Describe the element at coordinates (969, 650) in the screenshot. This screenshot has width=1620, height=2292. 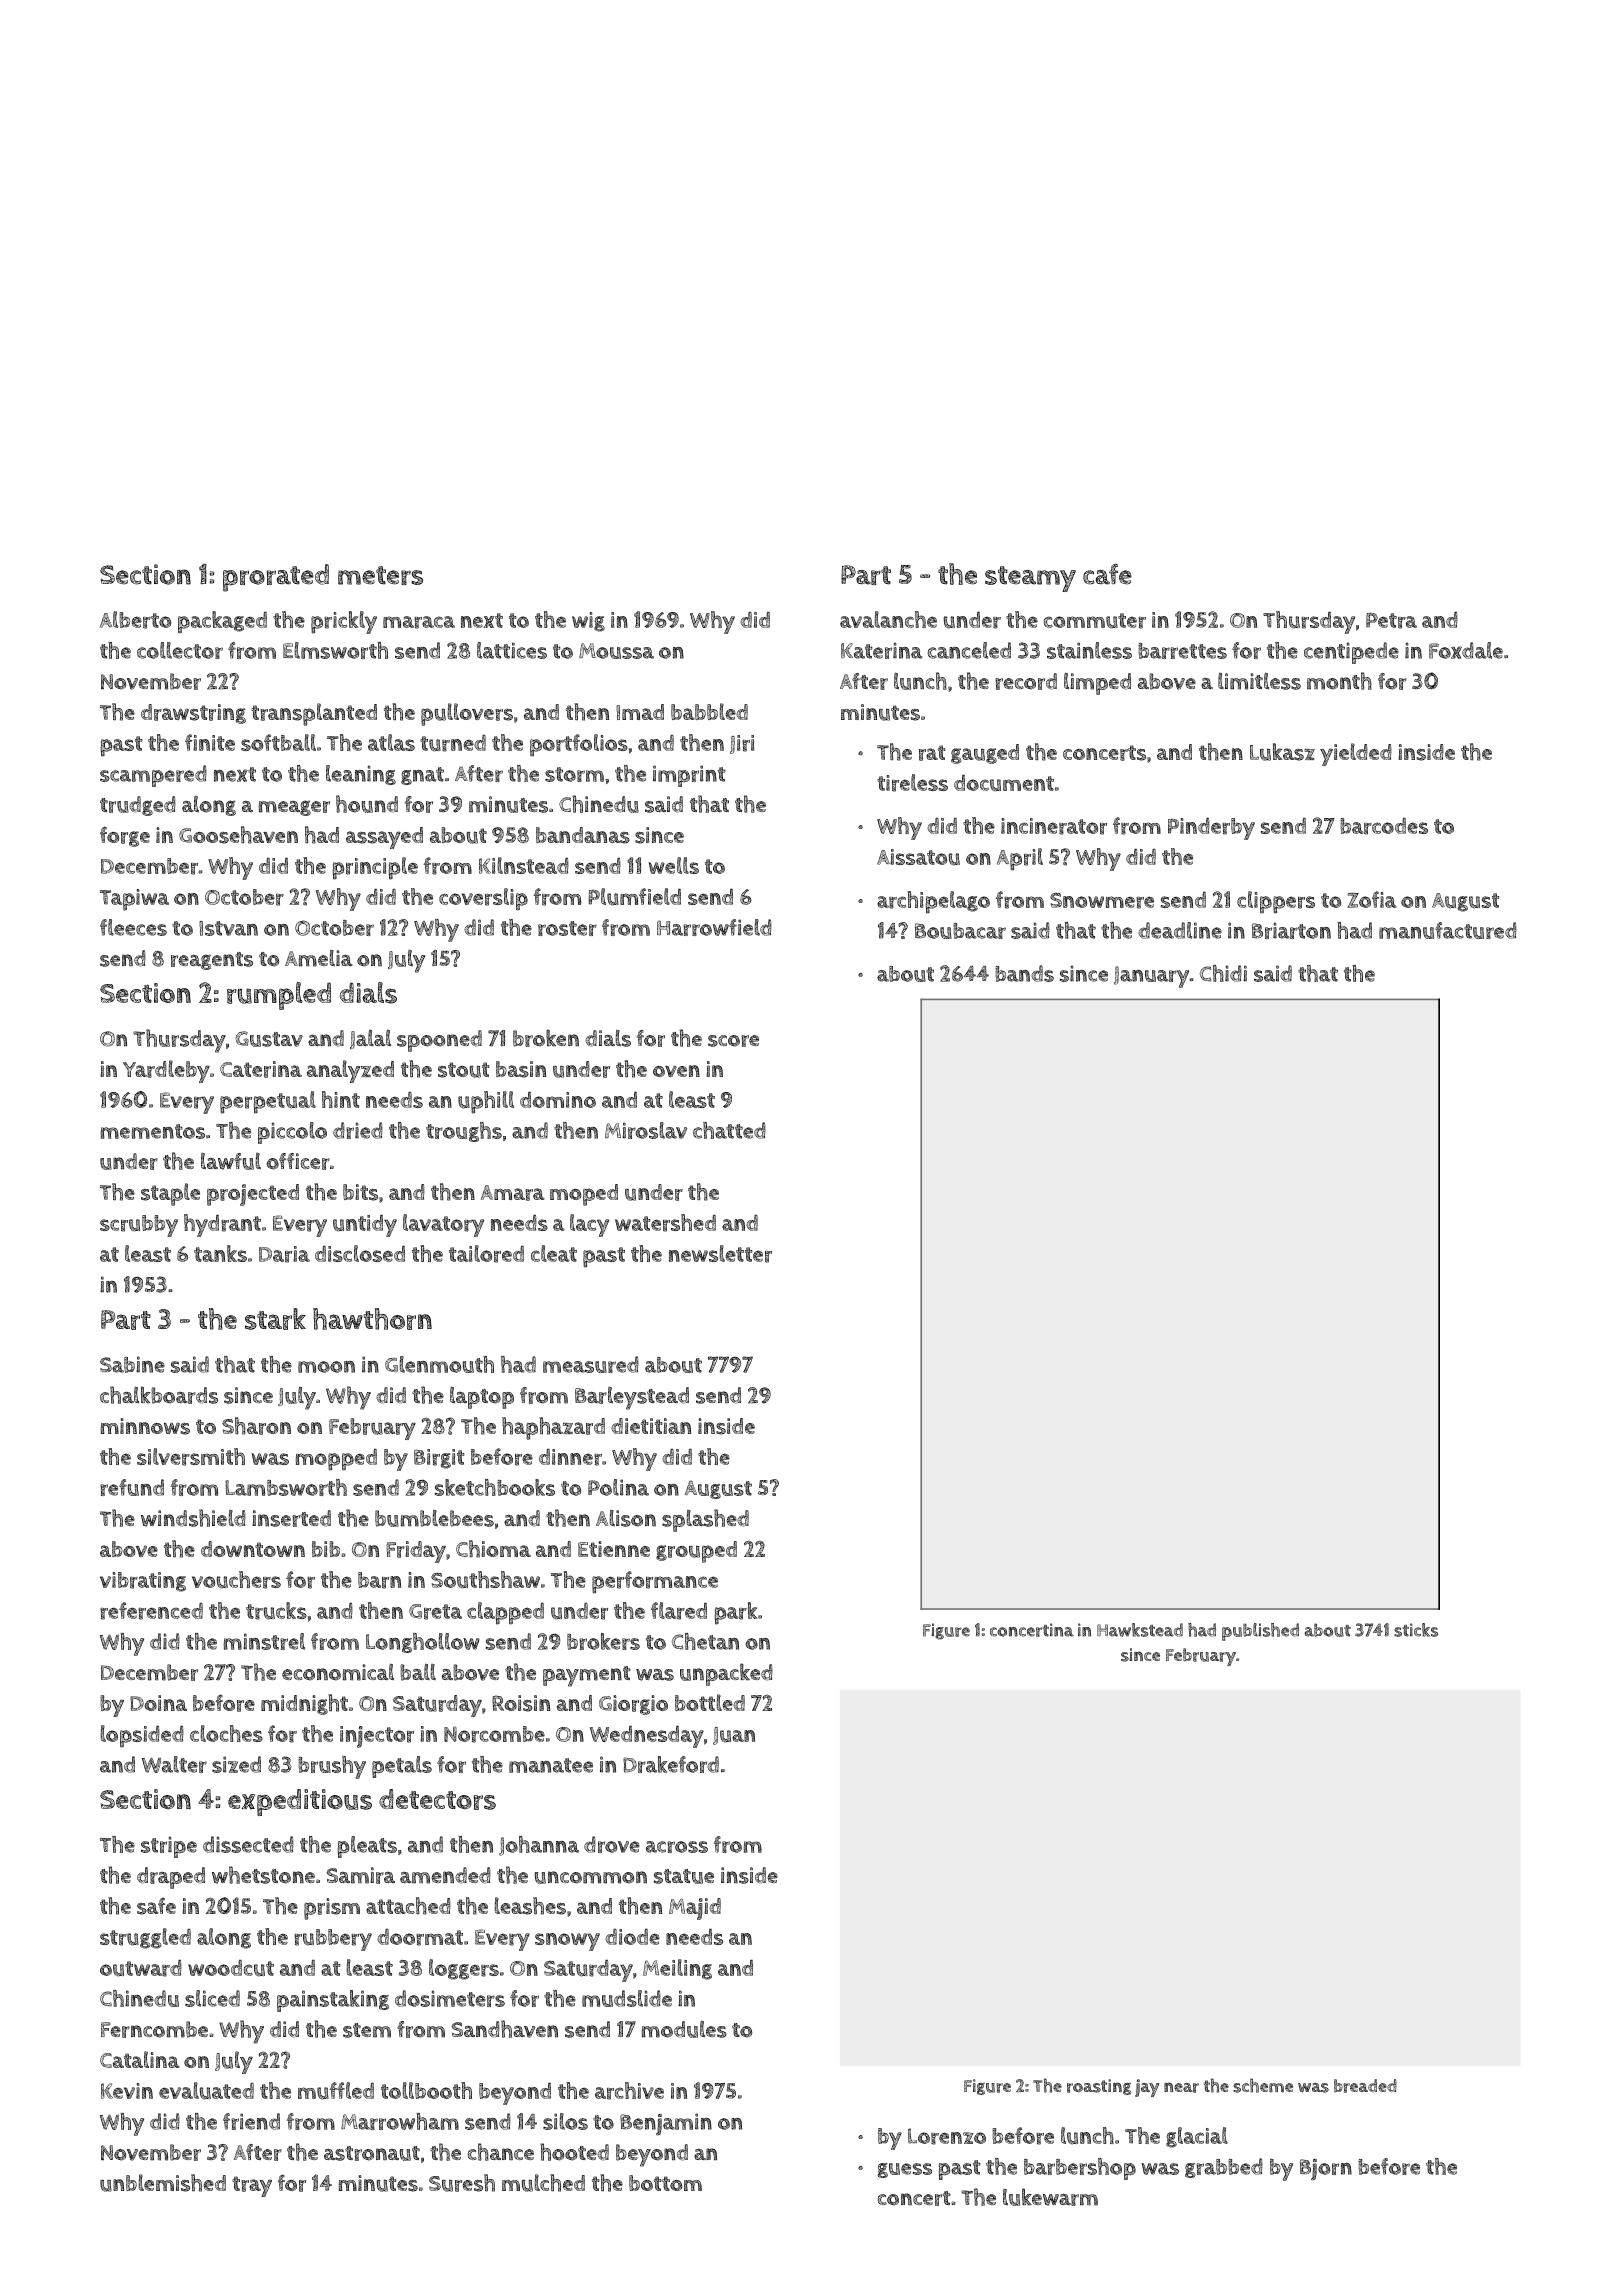
I see `canceled` at that location.
